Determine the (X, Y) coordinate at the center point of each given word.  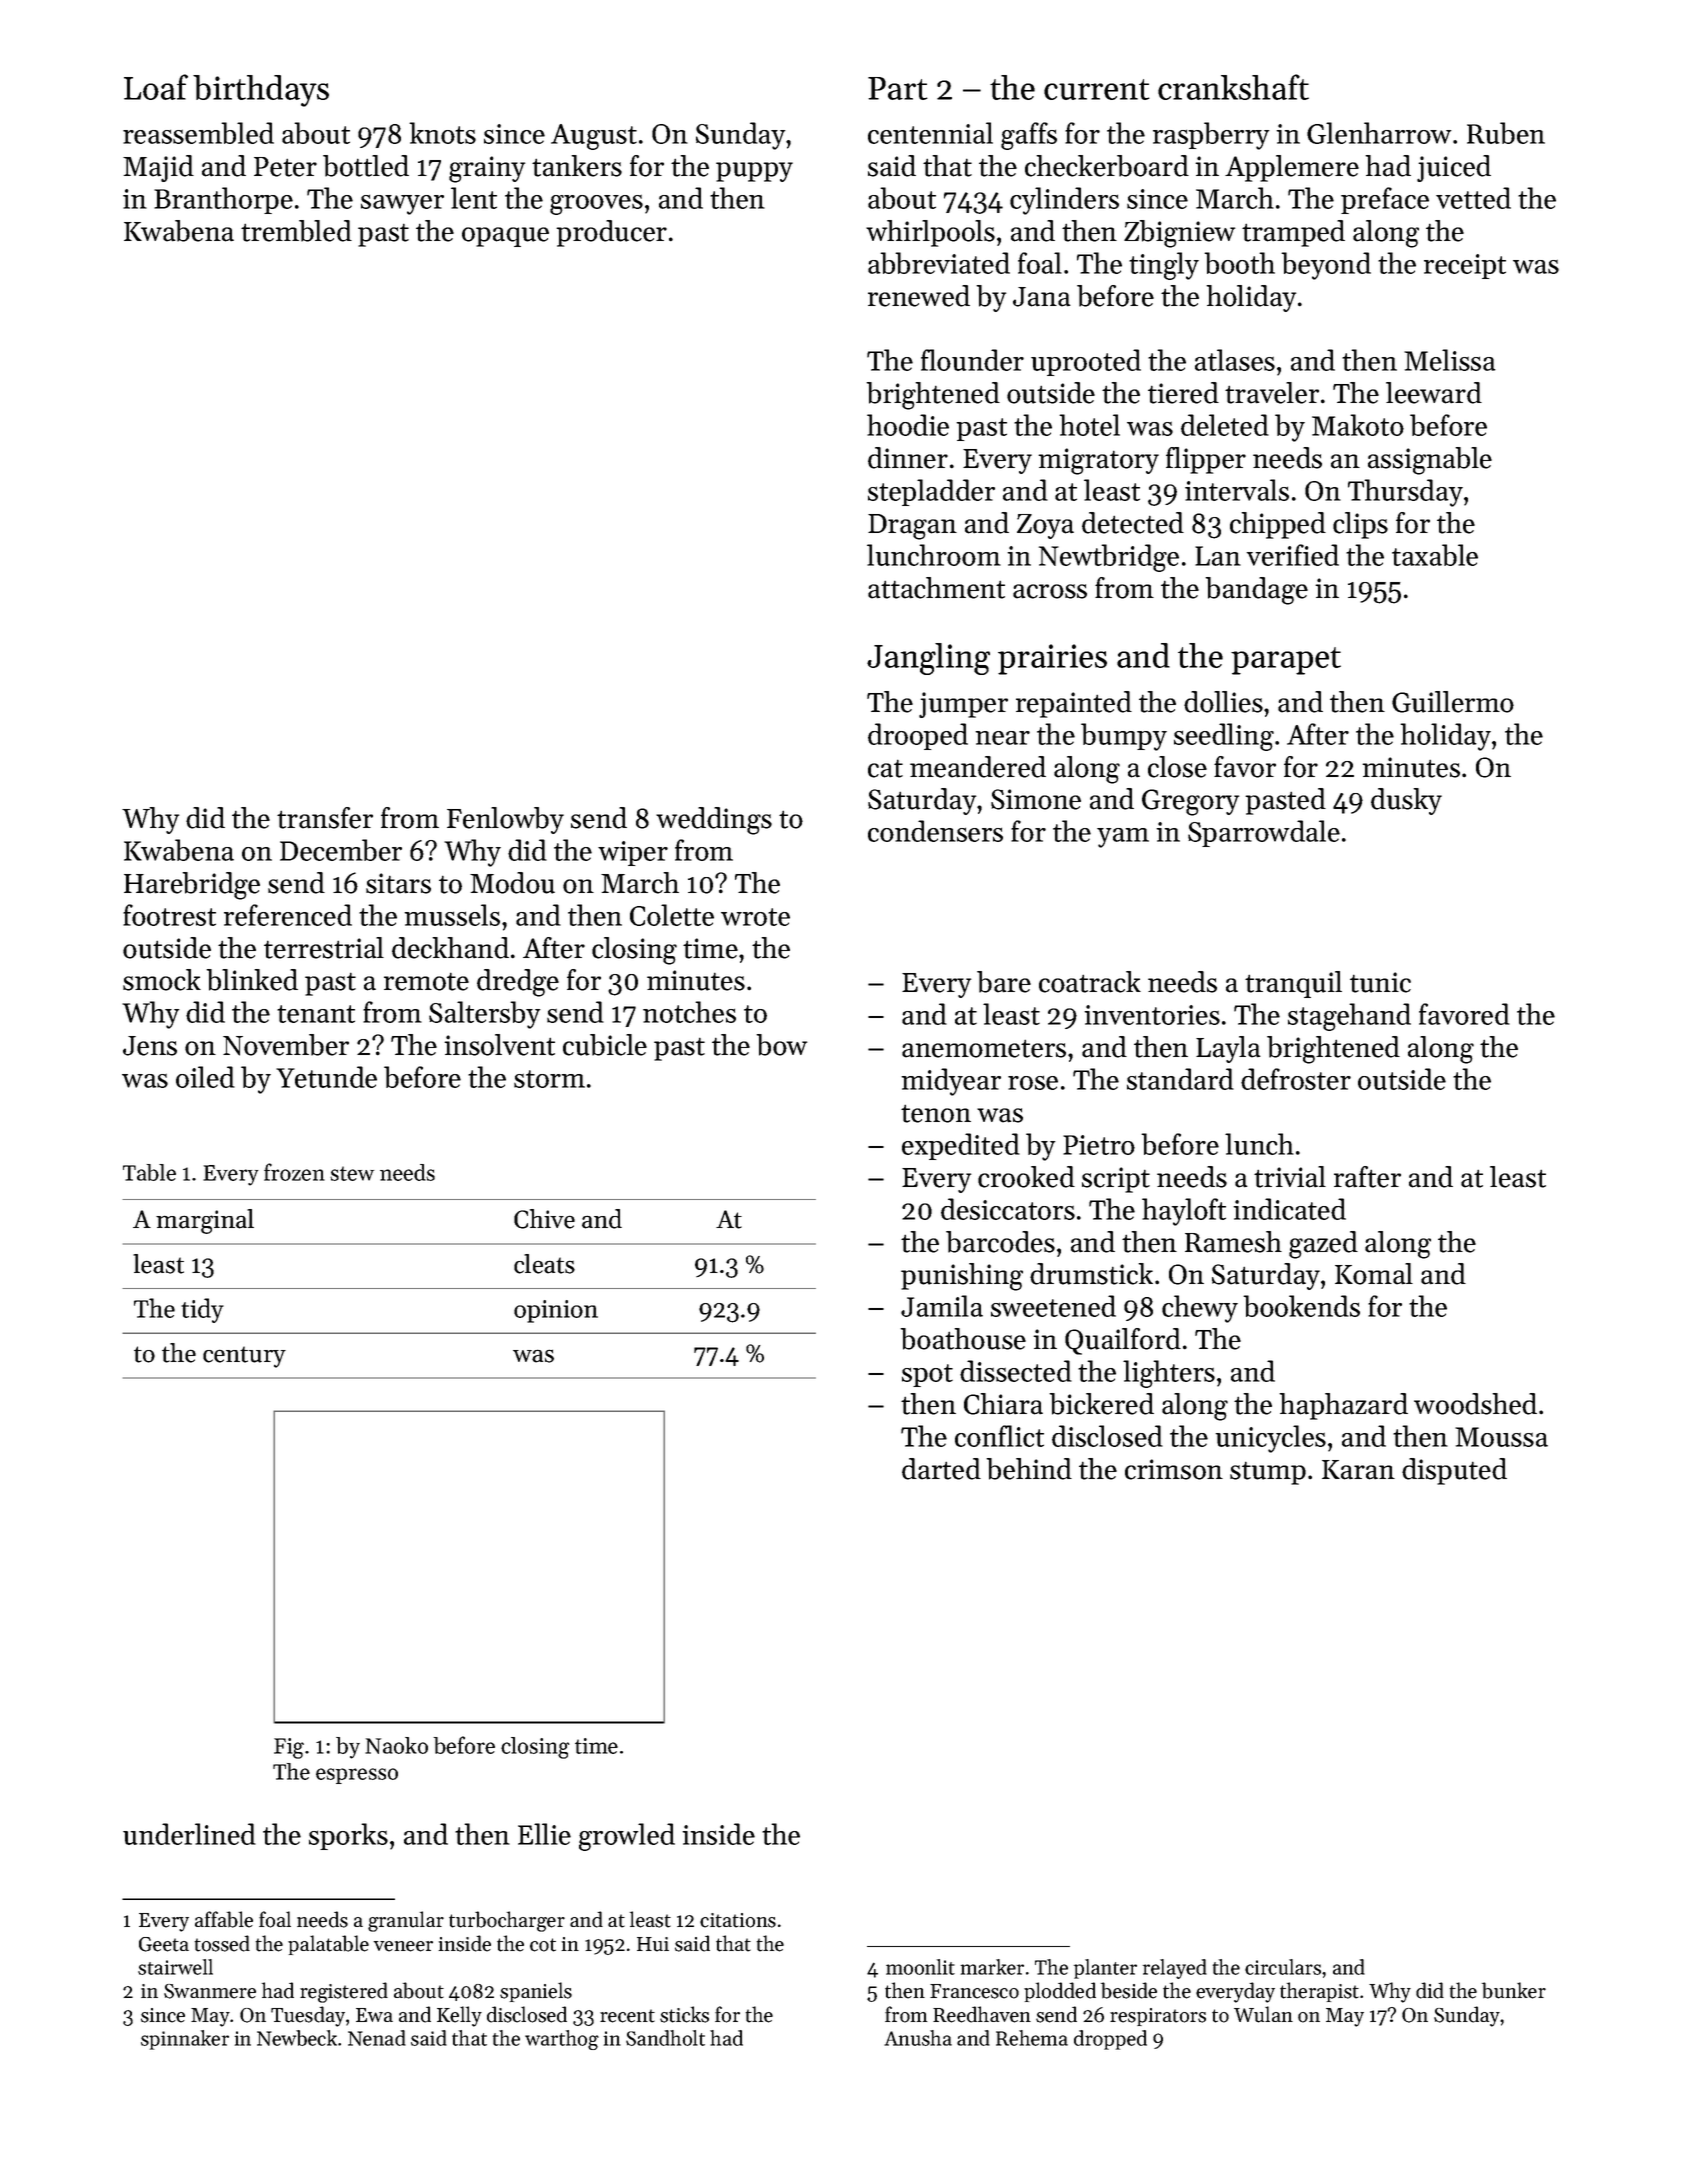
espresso (357, 1776)
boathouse (963, 1339)
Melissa (1450, 360)
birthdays (261, 91)
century (244, 1357)
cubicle (605, 1045)
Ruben (1506, 133)
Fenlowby (505, 820)
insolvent (499, 1045)
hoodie (908, 425)
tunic (1380, 982)
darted (941, 1469)
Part (898, 88)
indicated (1289, 1209)
